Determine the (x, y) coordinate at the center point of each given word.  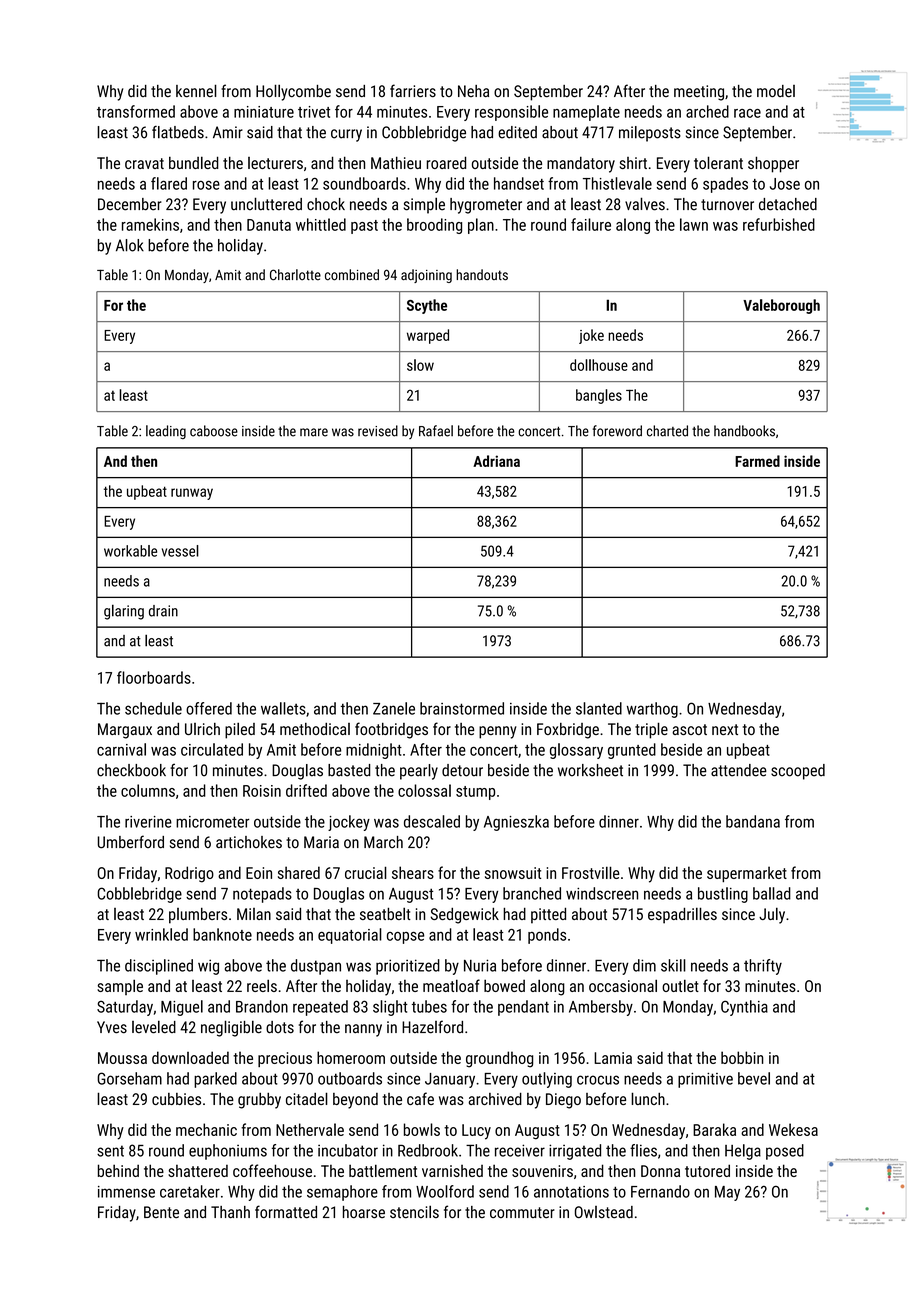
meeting (699, 93)
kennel (196, 90)
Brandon (262, 1006)
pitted (548, 916)
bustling (723, 895)
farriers (413, 90)
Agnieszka (516, 823)
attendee (739, 770)
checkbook (131, 770)
